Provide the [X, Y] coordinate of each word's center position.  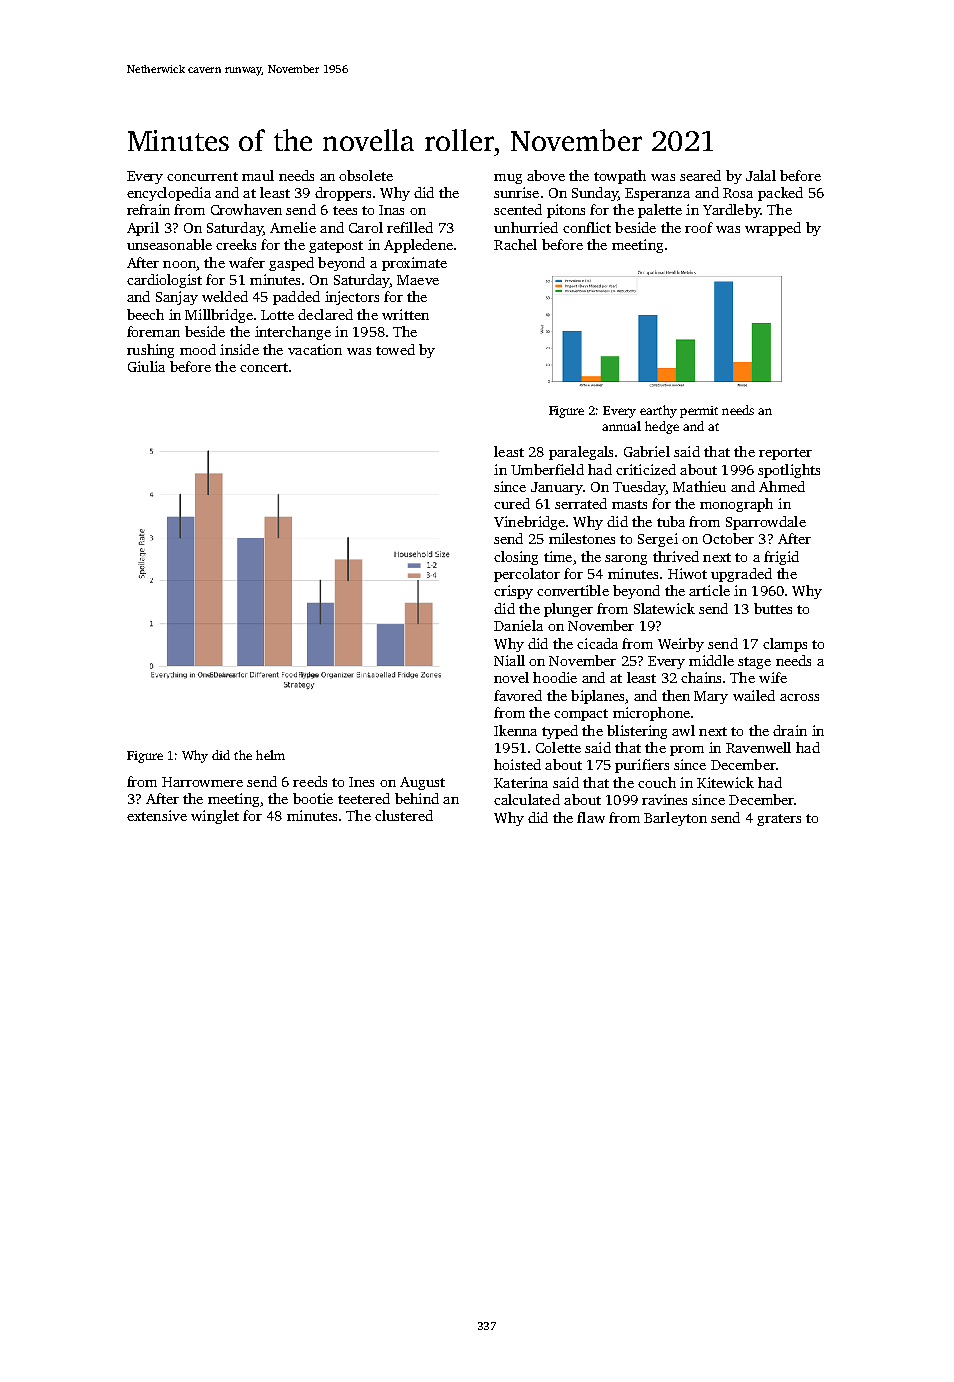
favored [518, 695]
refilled [410, 227]
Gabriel [647, 451]
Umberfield [547, 469]
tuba [671, 521]
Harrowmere [202, 782]
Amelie [293, 227]
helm [270, 755]
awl [683, 730]
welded [225, 296]
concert [264, 367]
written [405, 314]
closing [516, 558]
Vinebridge [529, 523]
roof [699, 227]
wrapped [773, 229]
